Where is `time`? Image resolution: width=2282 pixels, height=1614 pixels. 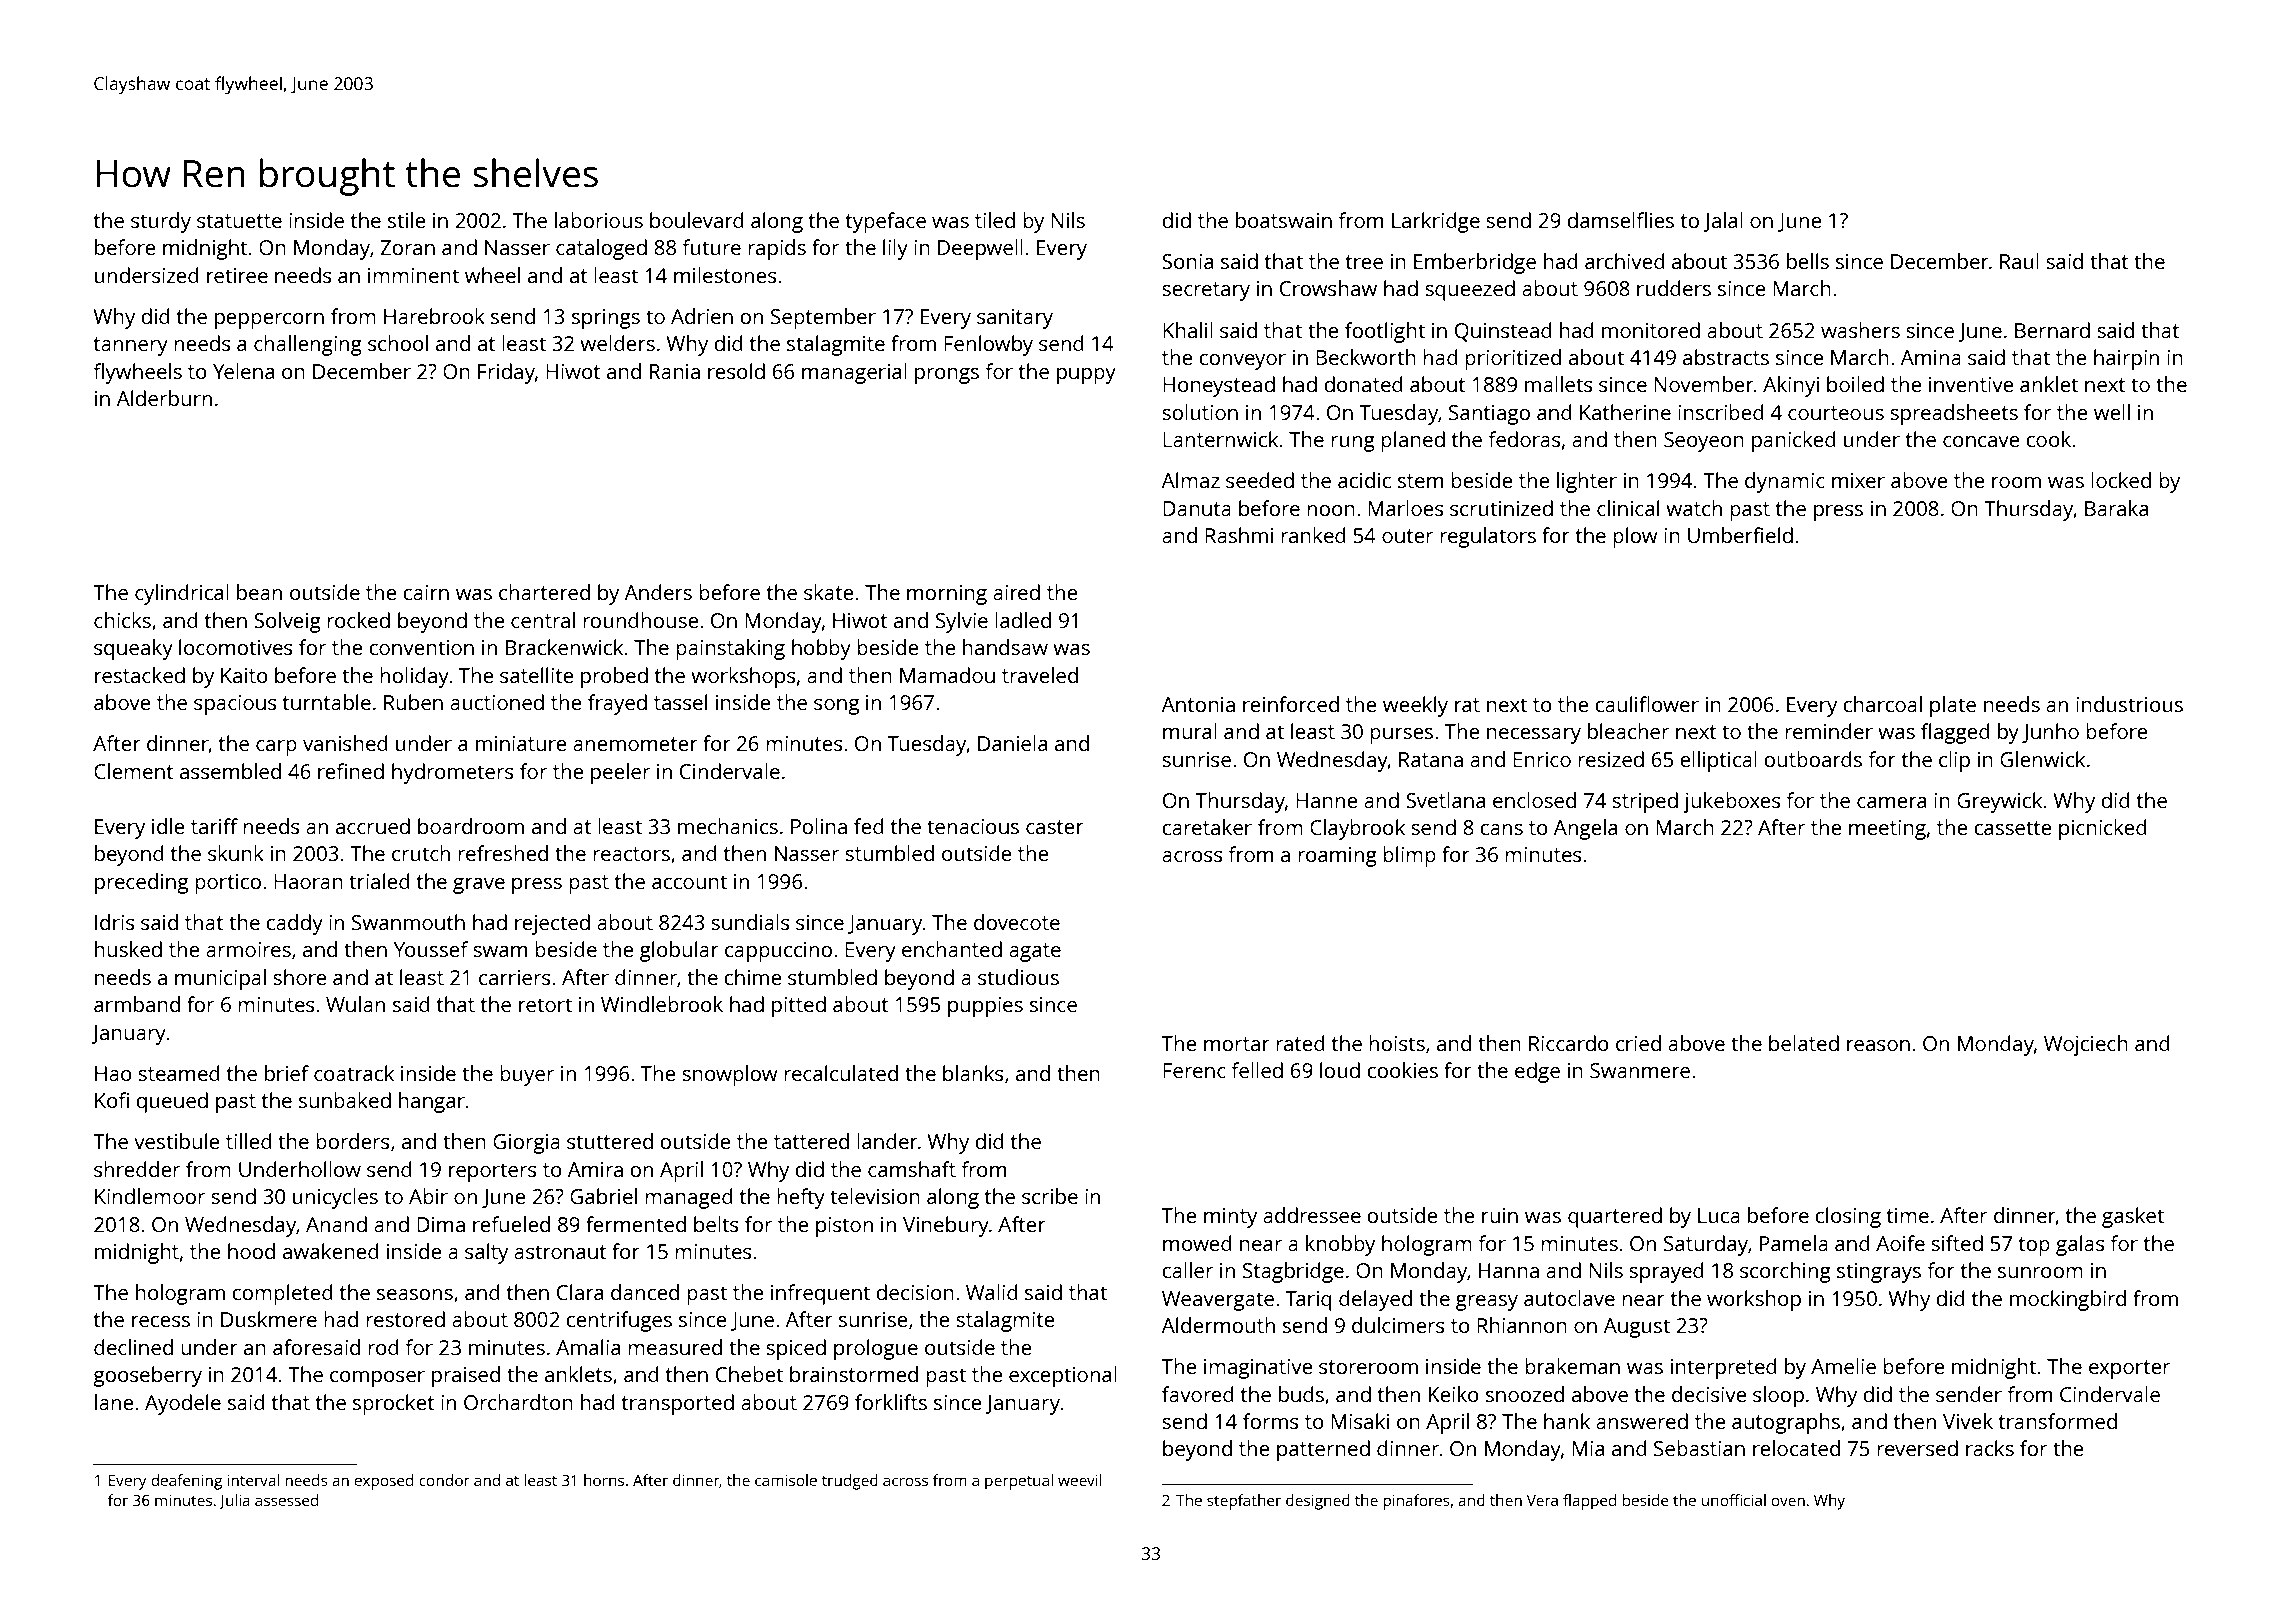 time is located at coordinates (1908, 1215).
